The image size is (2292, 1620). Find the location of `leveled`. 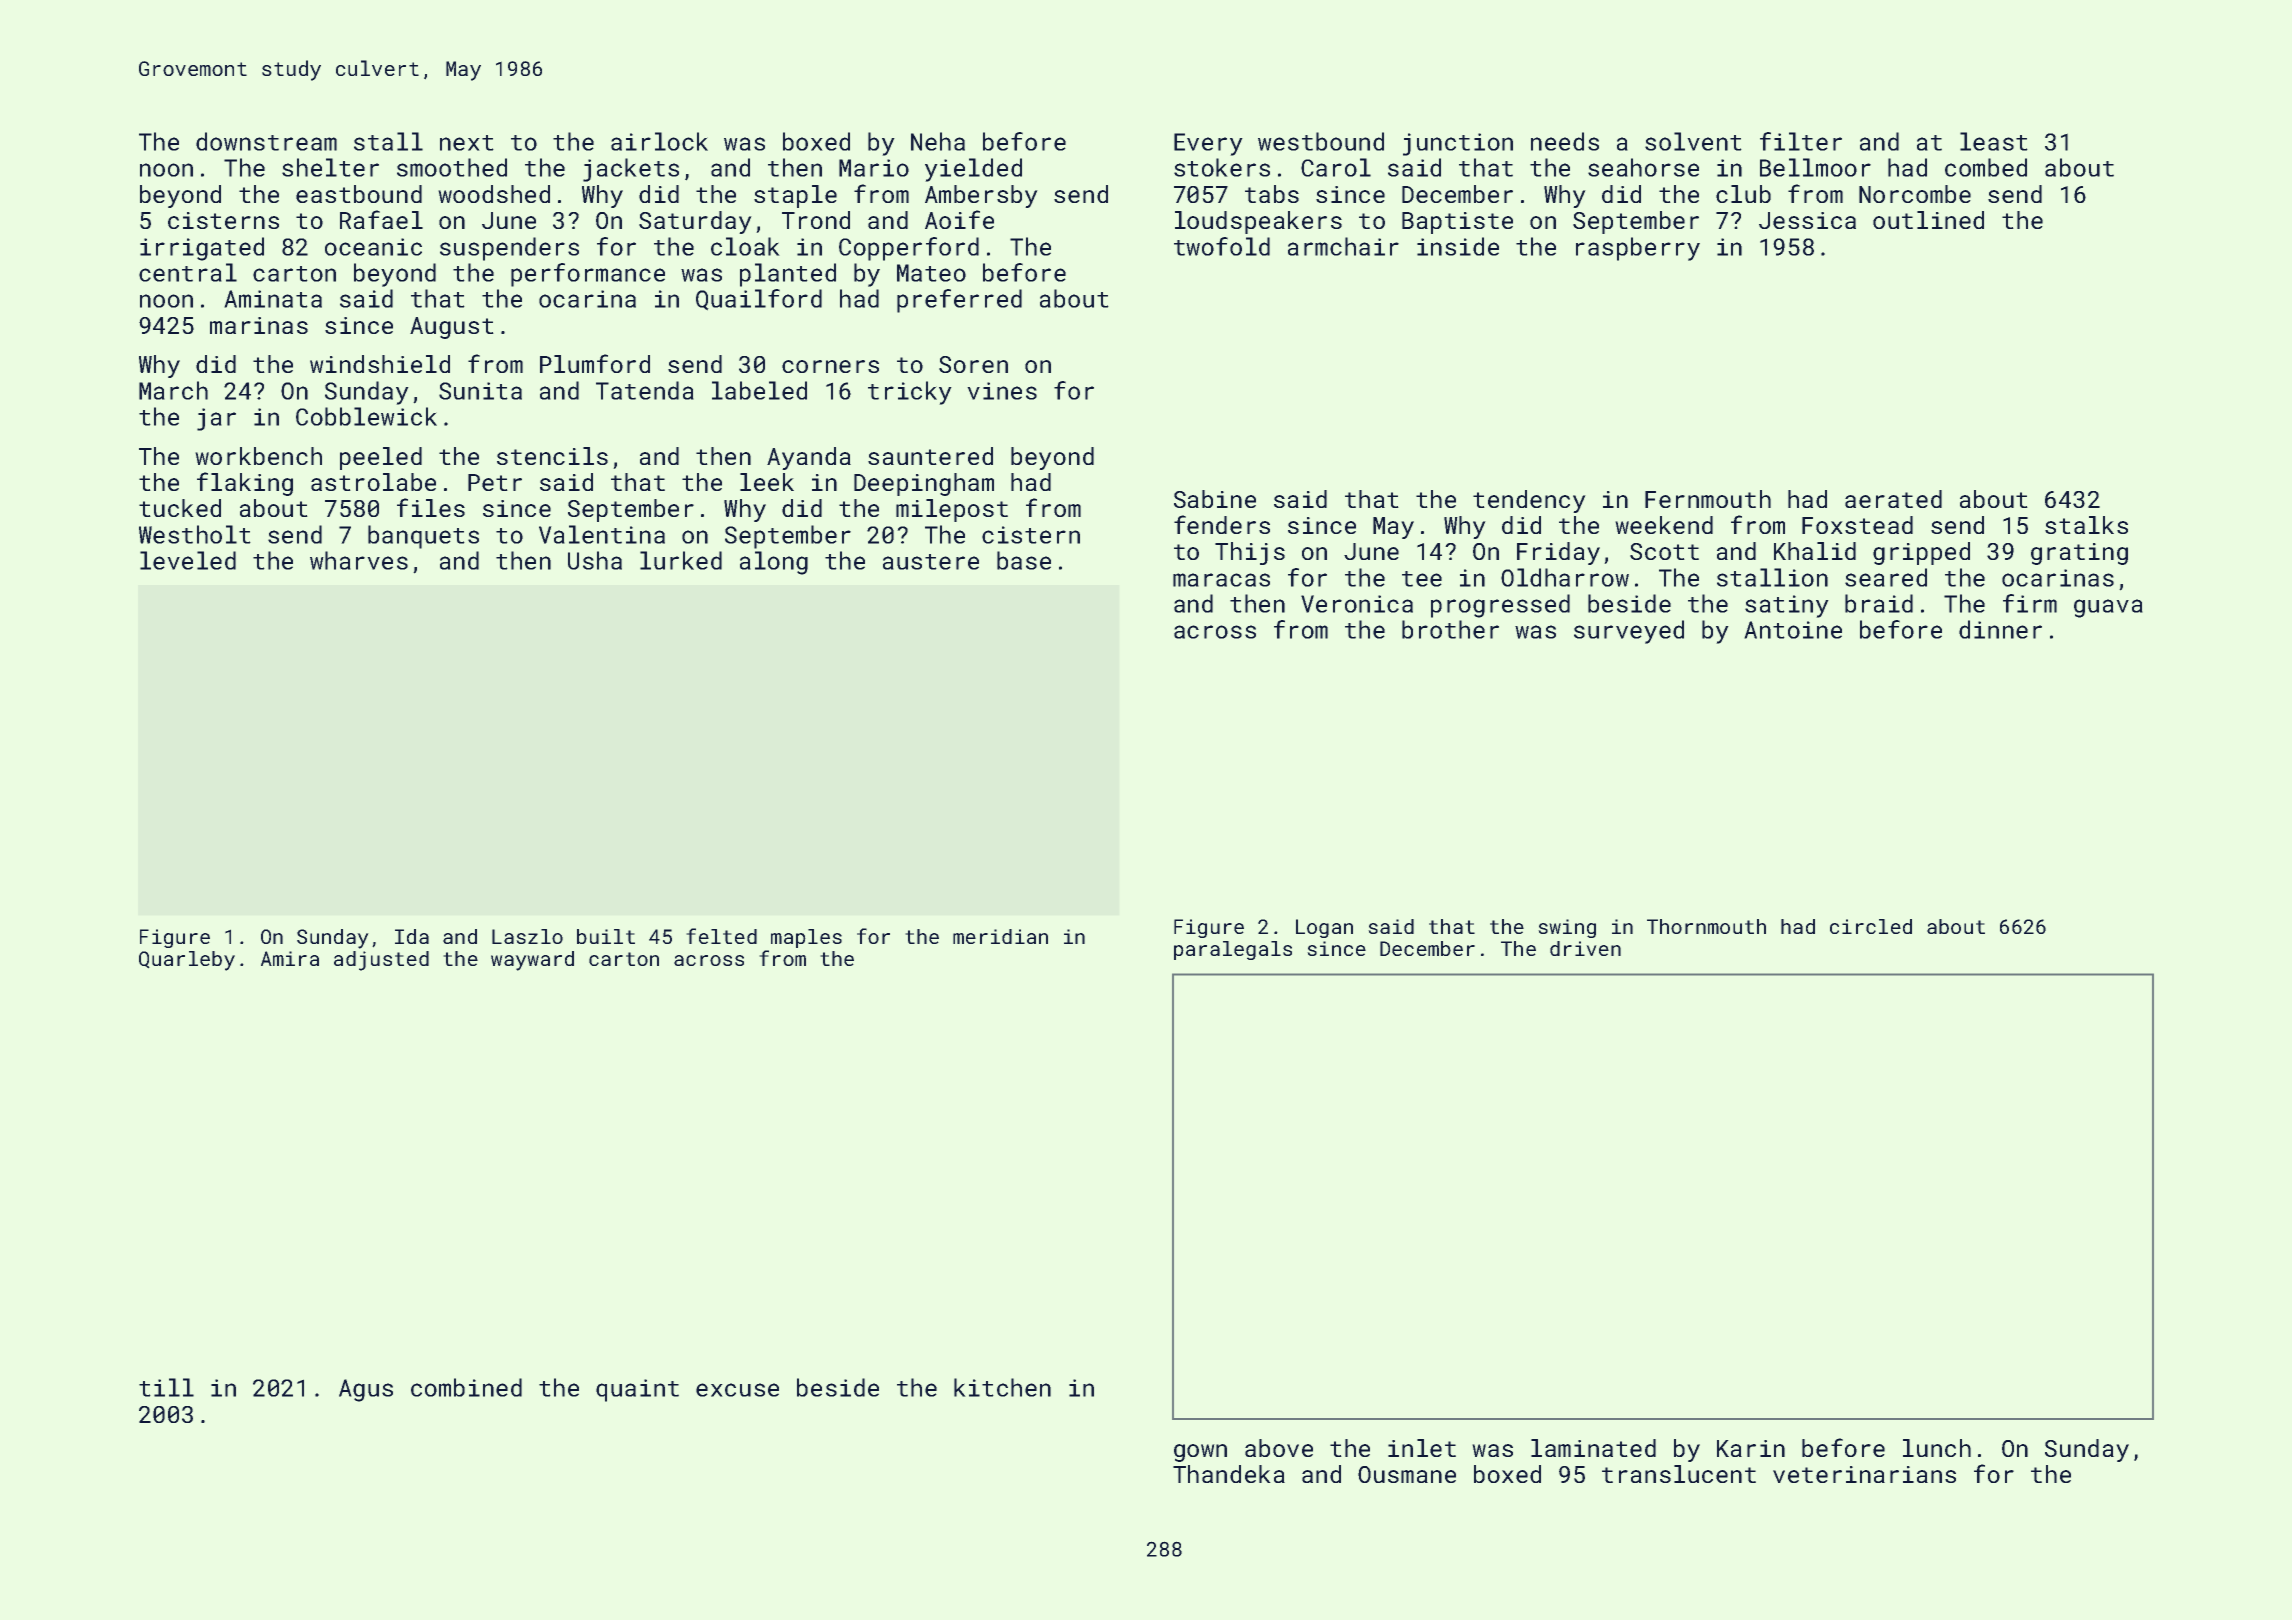

leveled is located at coordinates (188, 560).
